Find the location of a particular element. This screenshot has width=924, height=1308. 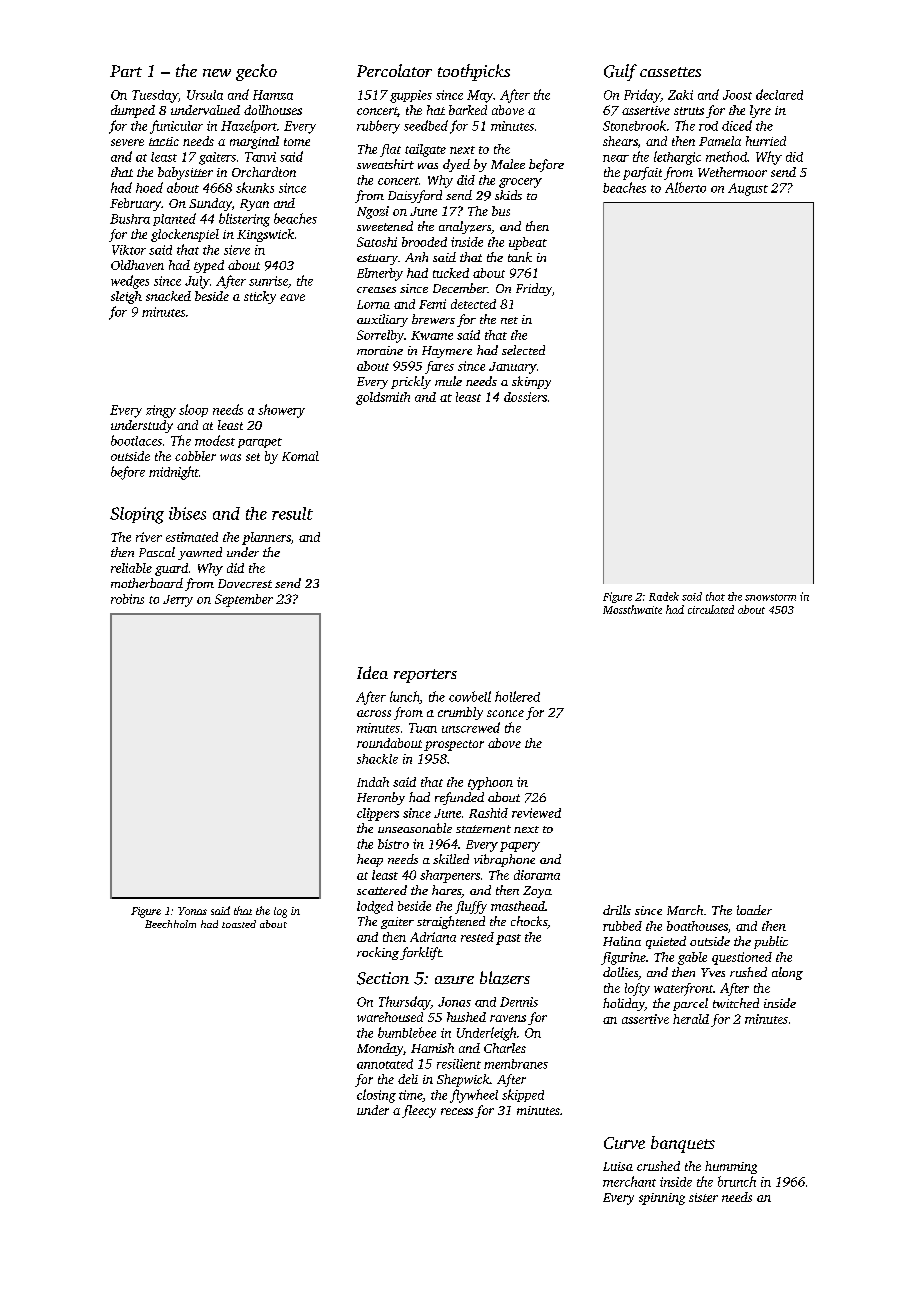

Part is located at coordinates (126, 71).
